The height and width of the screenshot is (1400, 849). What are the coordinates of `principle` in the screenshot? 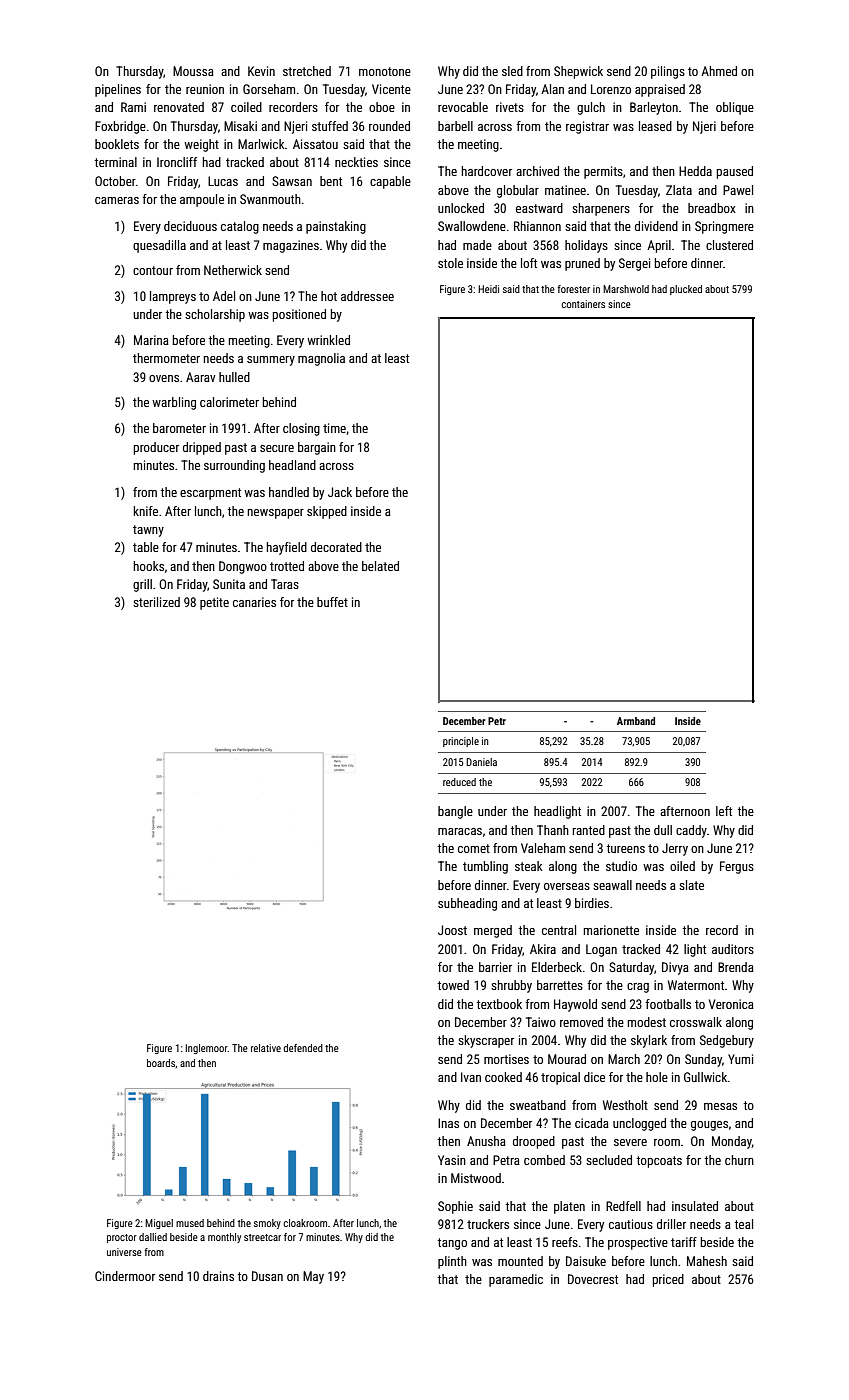 It's located at (461, 742).
